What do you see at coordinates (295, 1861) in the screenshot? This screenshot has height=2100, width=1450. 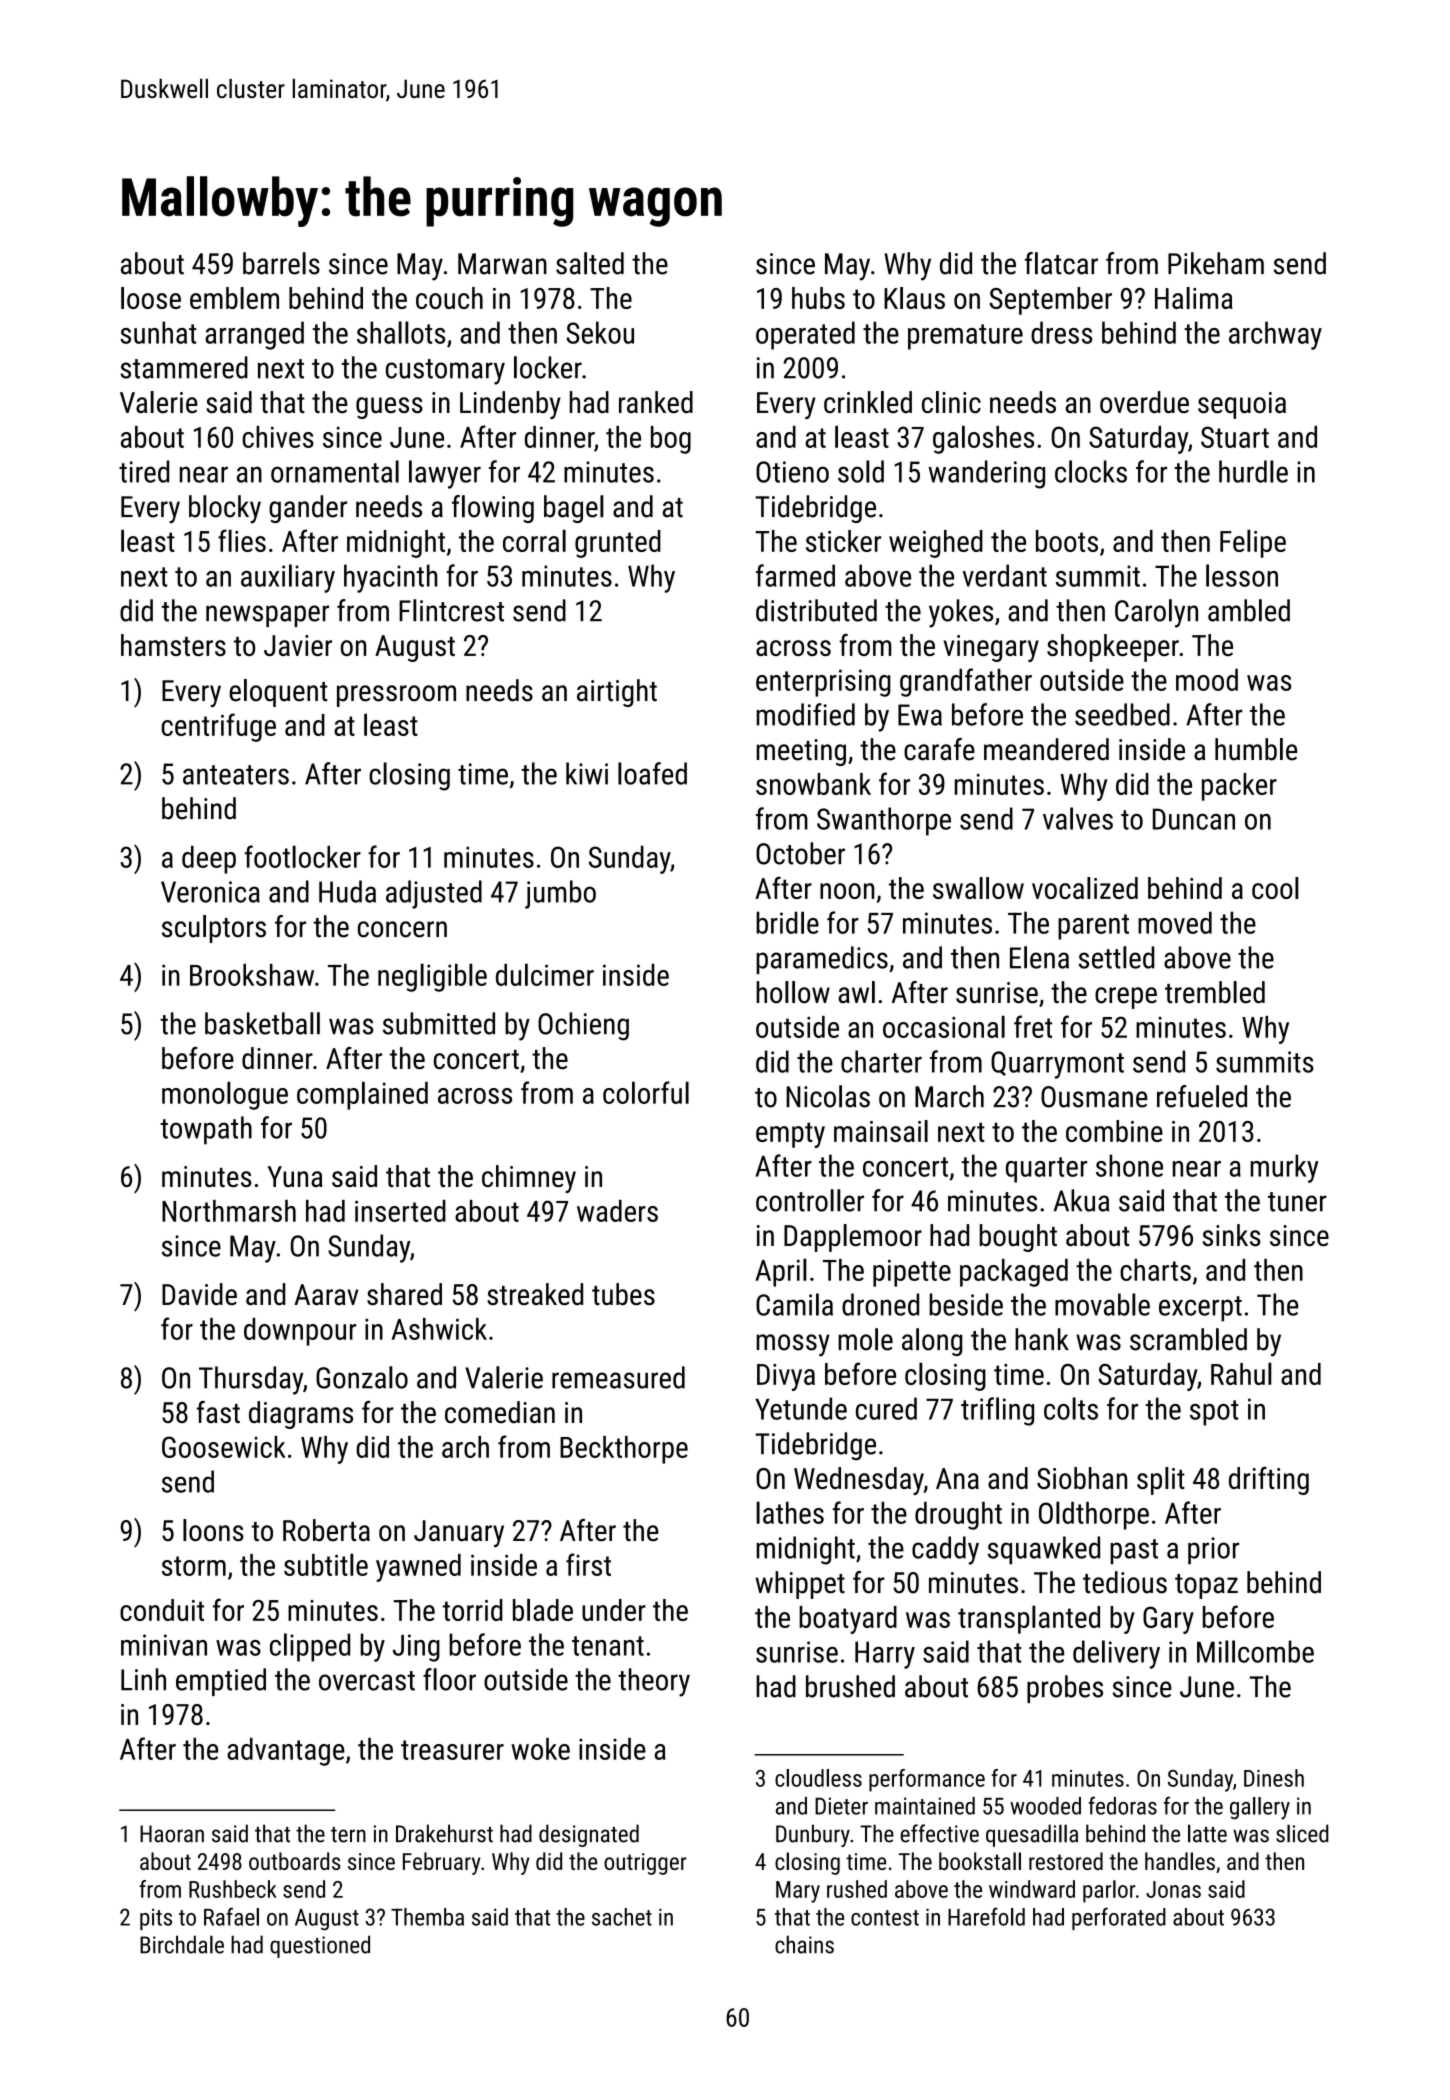 I see `outboards` at bounding box center [295, 1861].
